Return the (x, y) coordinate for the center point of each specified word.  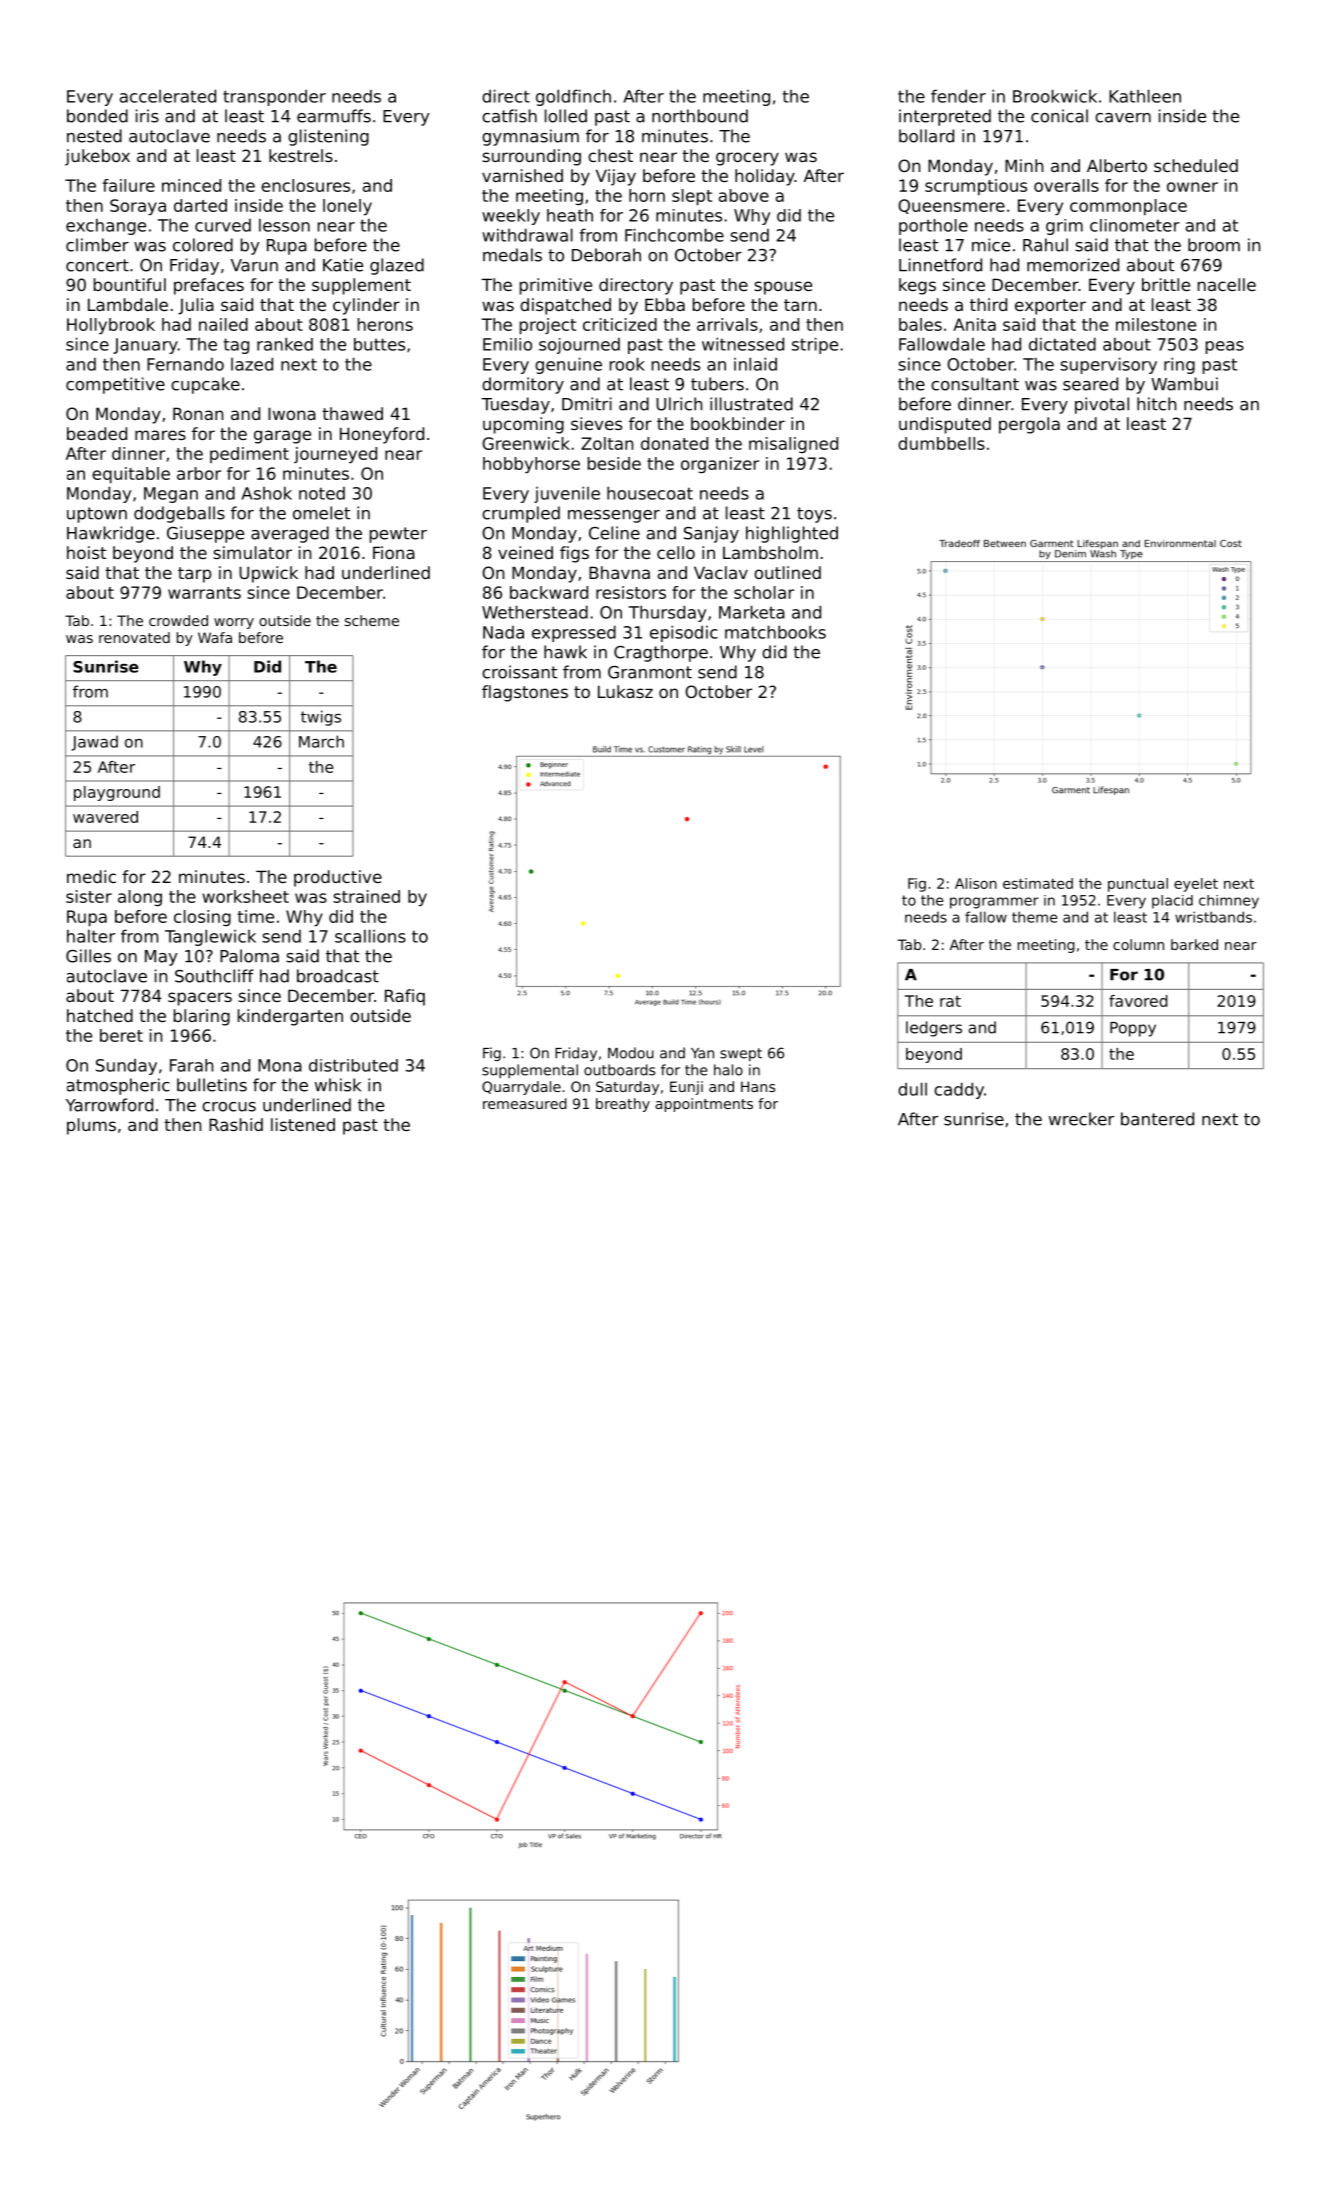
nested (94, 136)
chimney (1229, 902)
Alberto (1117, 165)
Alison (976, 883)
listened (303, 1124)
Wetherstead (535, 612)
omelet (321, 513)
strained (366, 896)
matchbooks (775, 632)
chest (610, 155)
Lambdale (128, 304)
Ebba (665, 304)
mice (991, 245)
